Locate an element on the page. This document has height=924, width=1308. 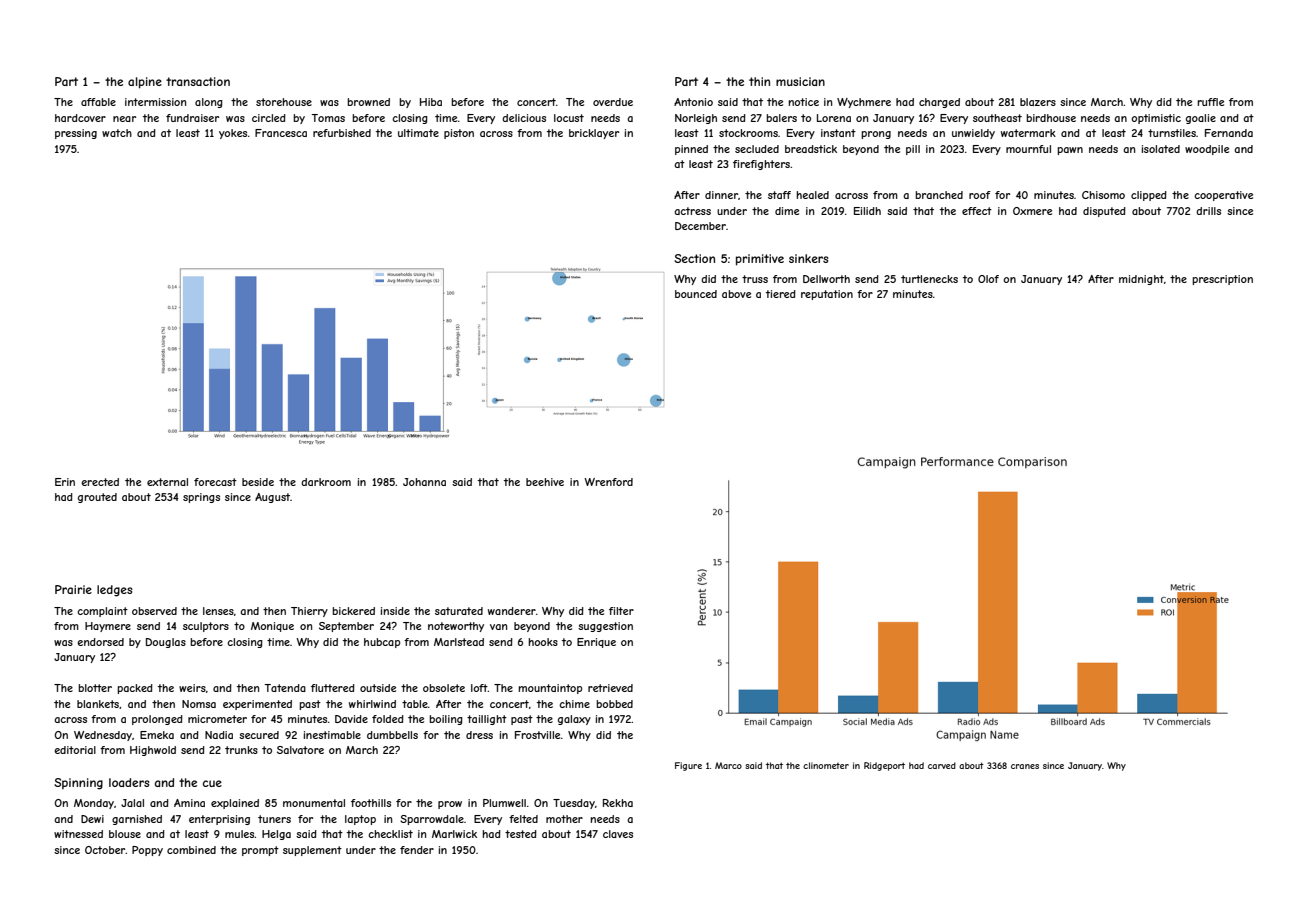
browned is located at coordinates (368, 102).
